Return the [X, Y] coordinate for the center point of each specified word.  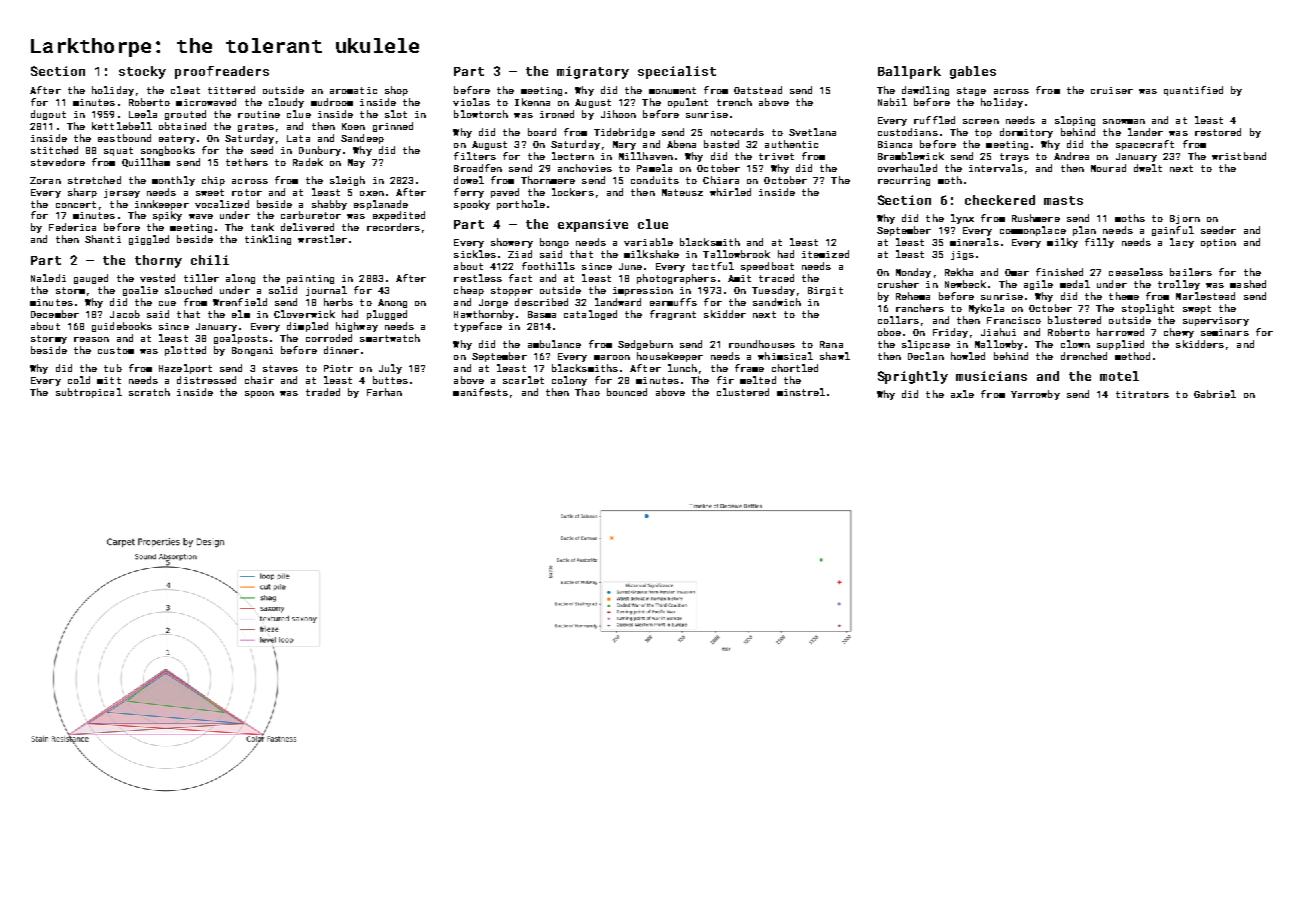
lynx [962, 219]
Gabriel [1215, 394]
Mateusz [682, 192]
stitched [54, 150]
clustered [743, 392]
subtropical [89, 393]
